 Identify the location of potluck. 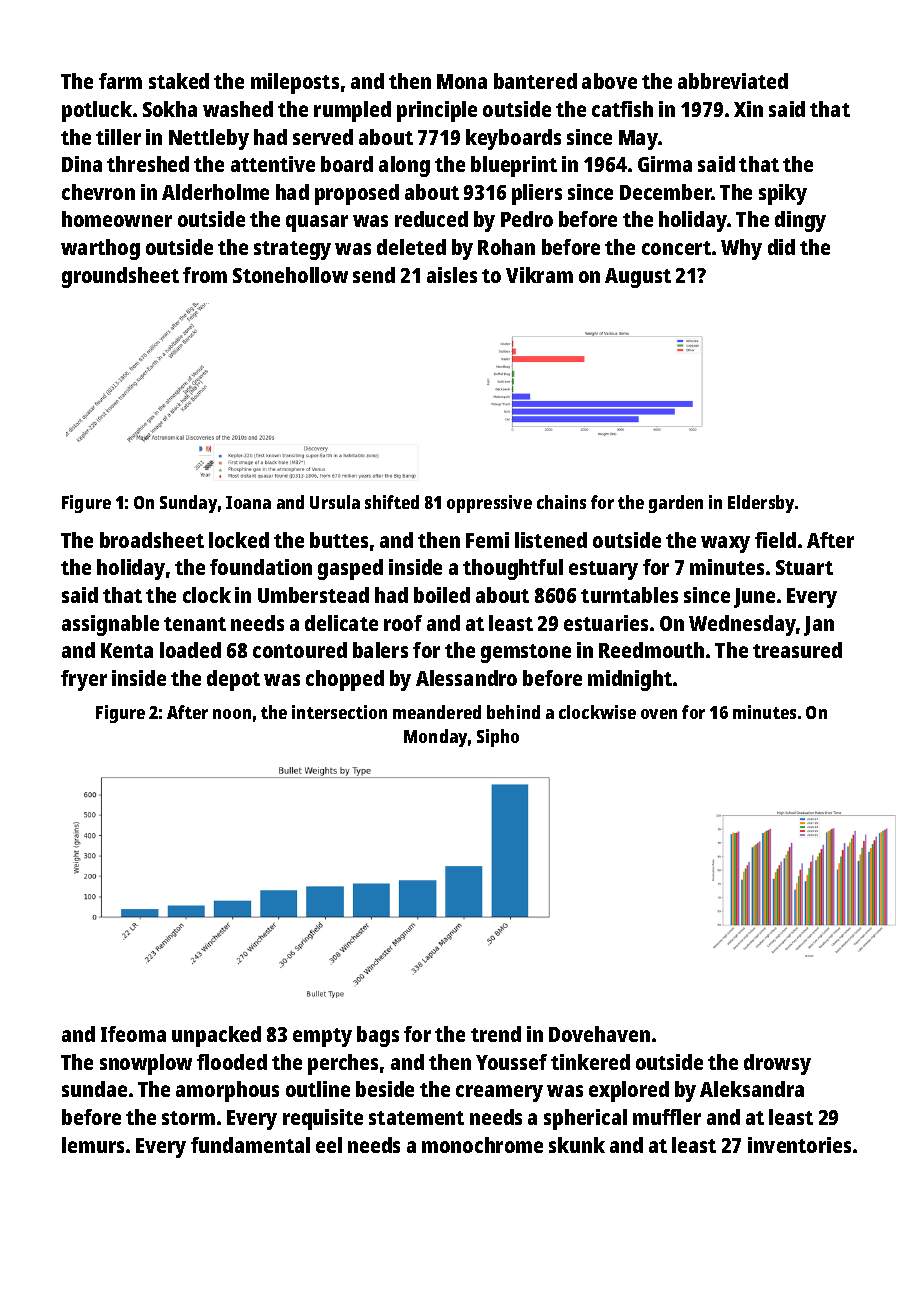
(97, 111).
